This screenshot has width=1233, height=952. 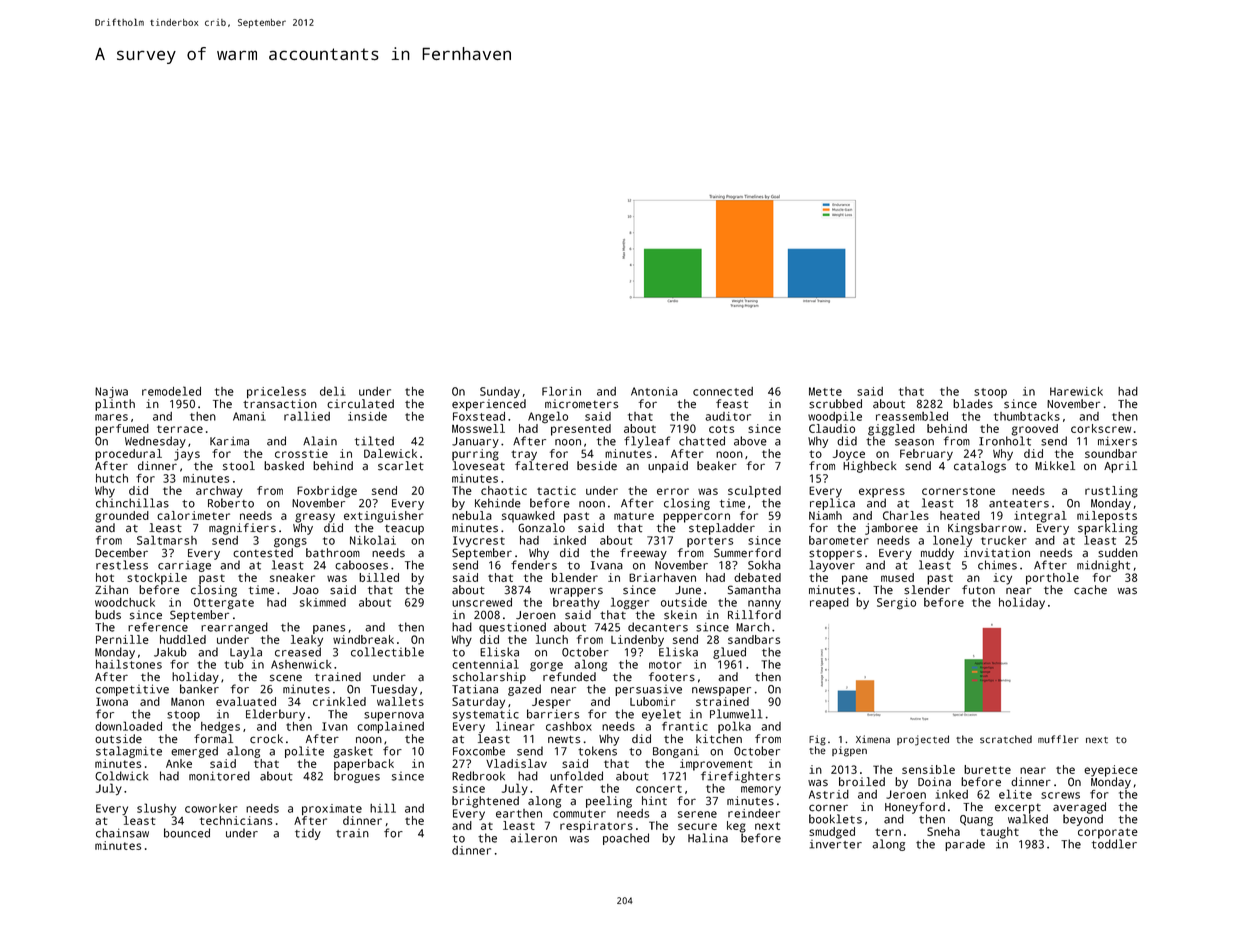 What do you see at coordinates (122, 833) in the screenshot?
I see `chainsaw` at bounding box center [122, 833].
